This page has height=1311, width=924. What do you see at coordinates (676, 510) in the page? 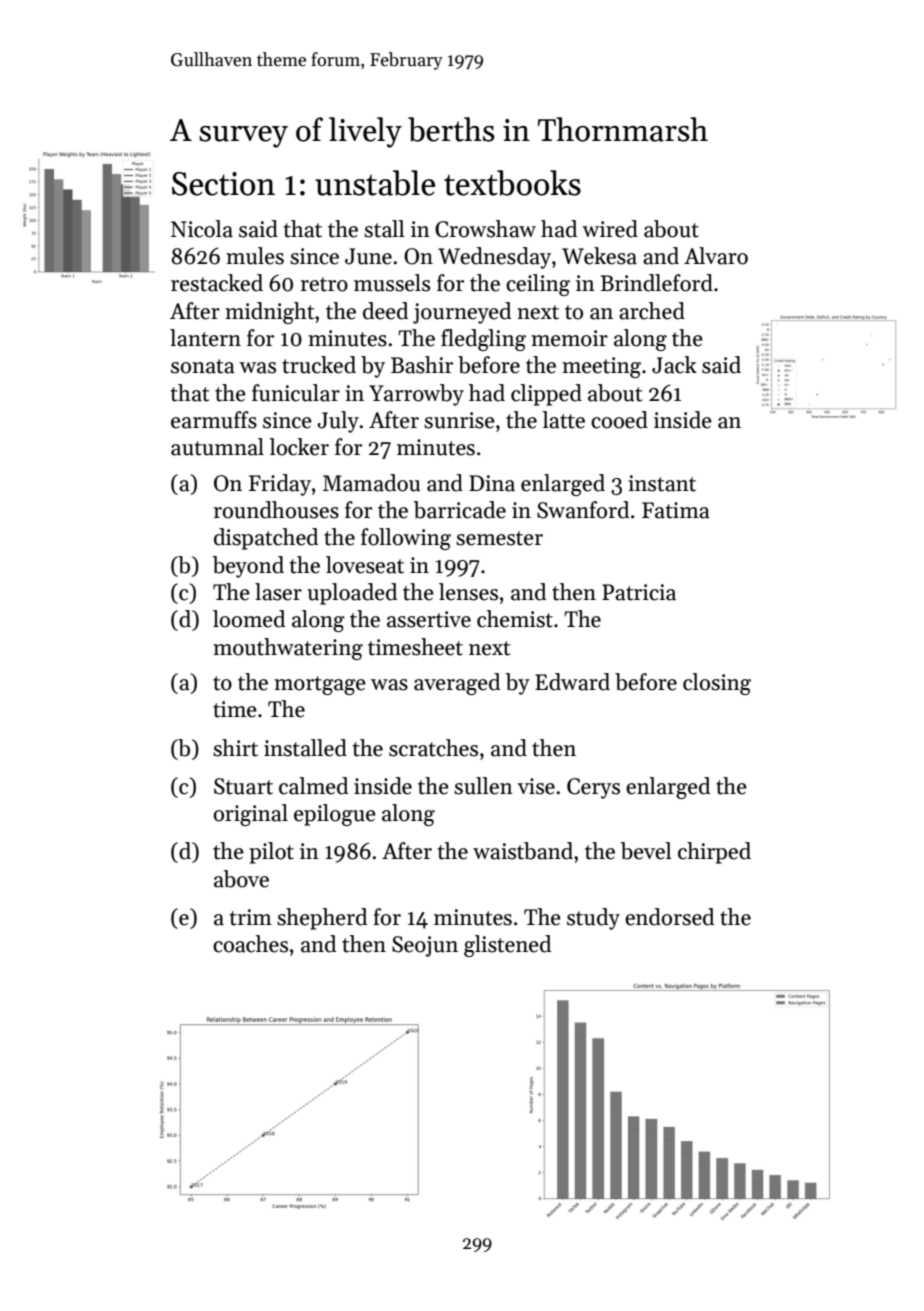
I see `Fatima` at bounding box center [676, 510].
